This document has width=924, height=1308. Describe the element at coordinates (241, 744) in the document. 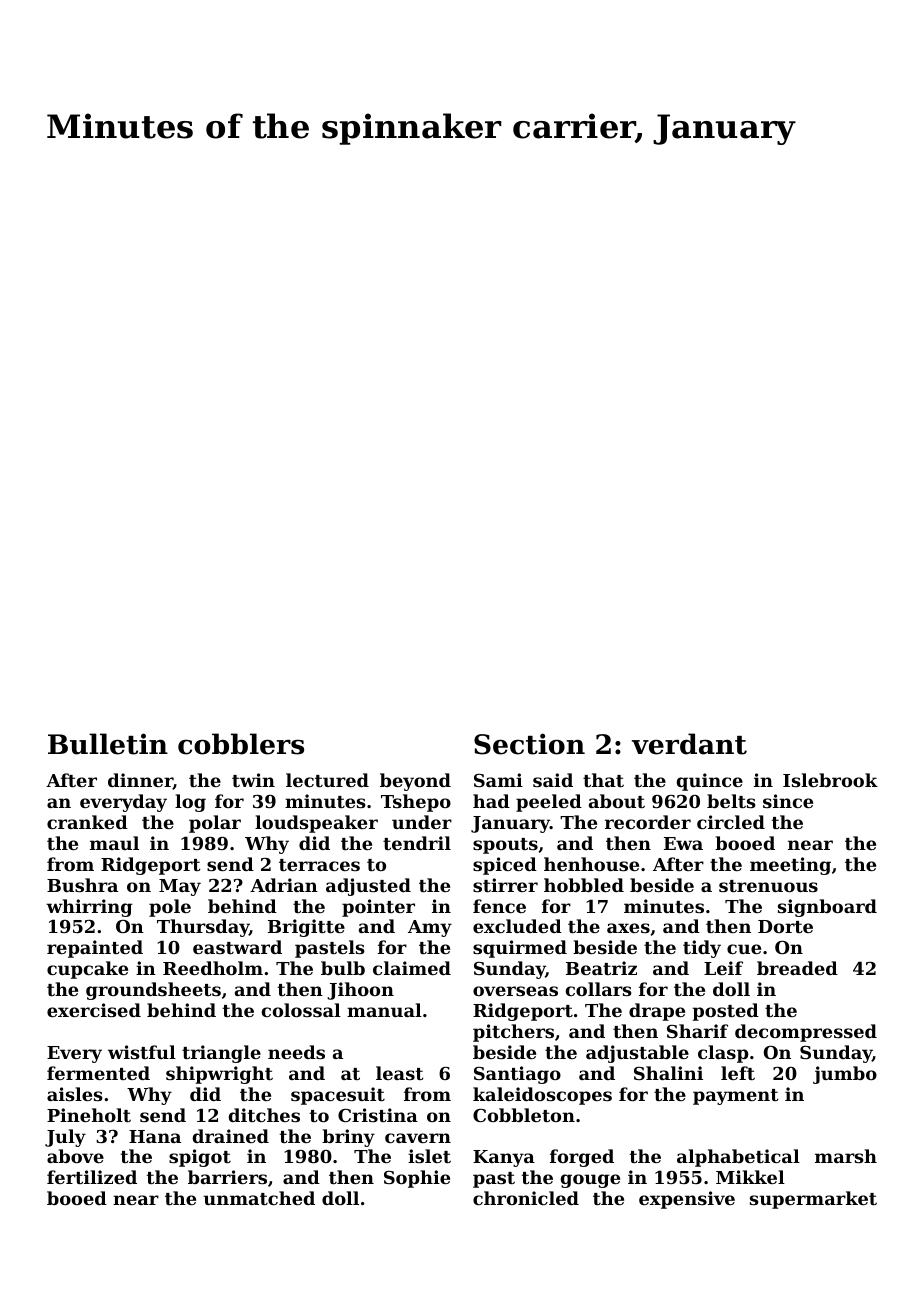

I see `cobblers` at that location.
